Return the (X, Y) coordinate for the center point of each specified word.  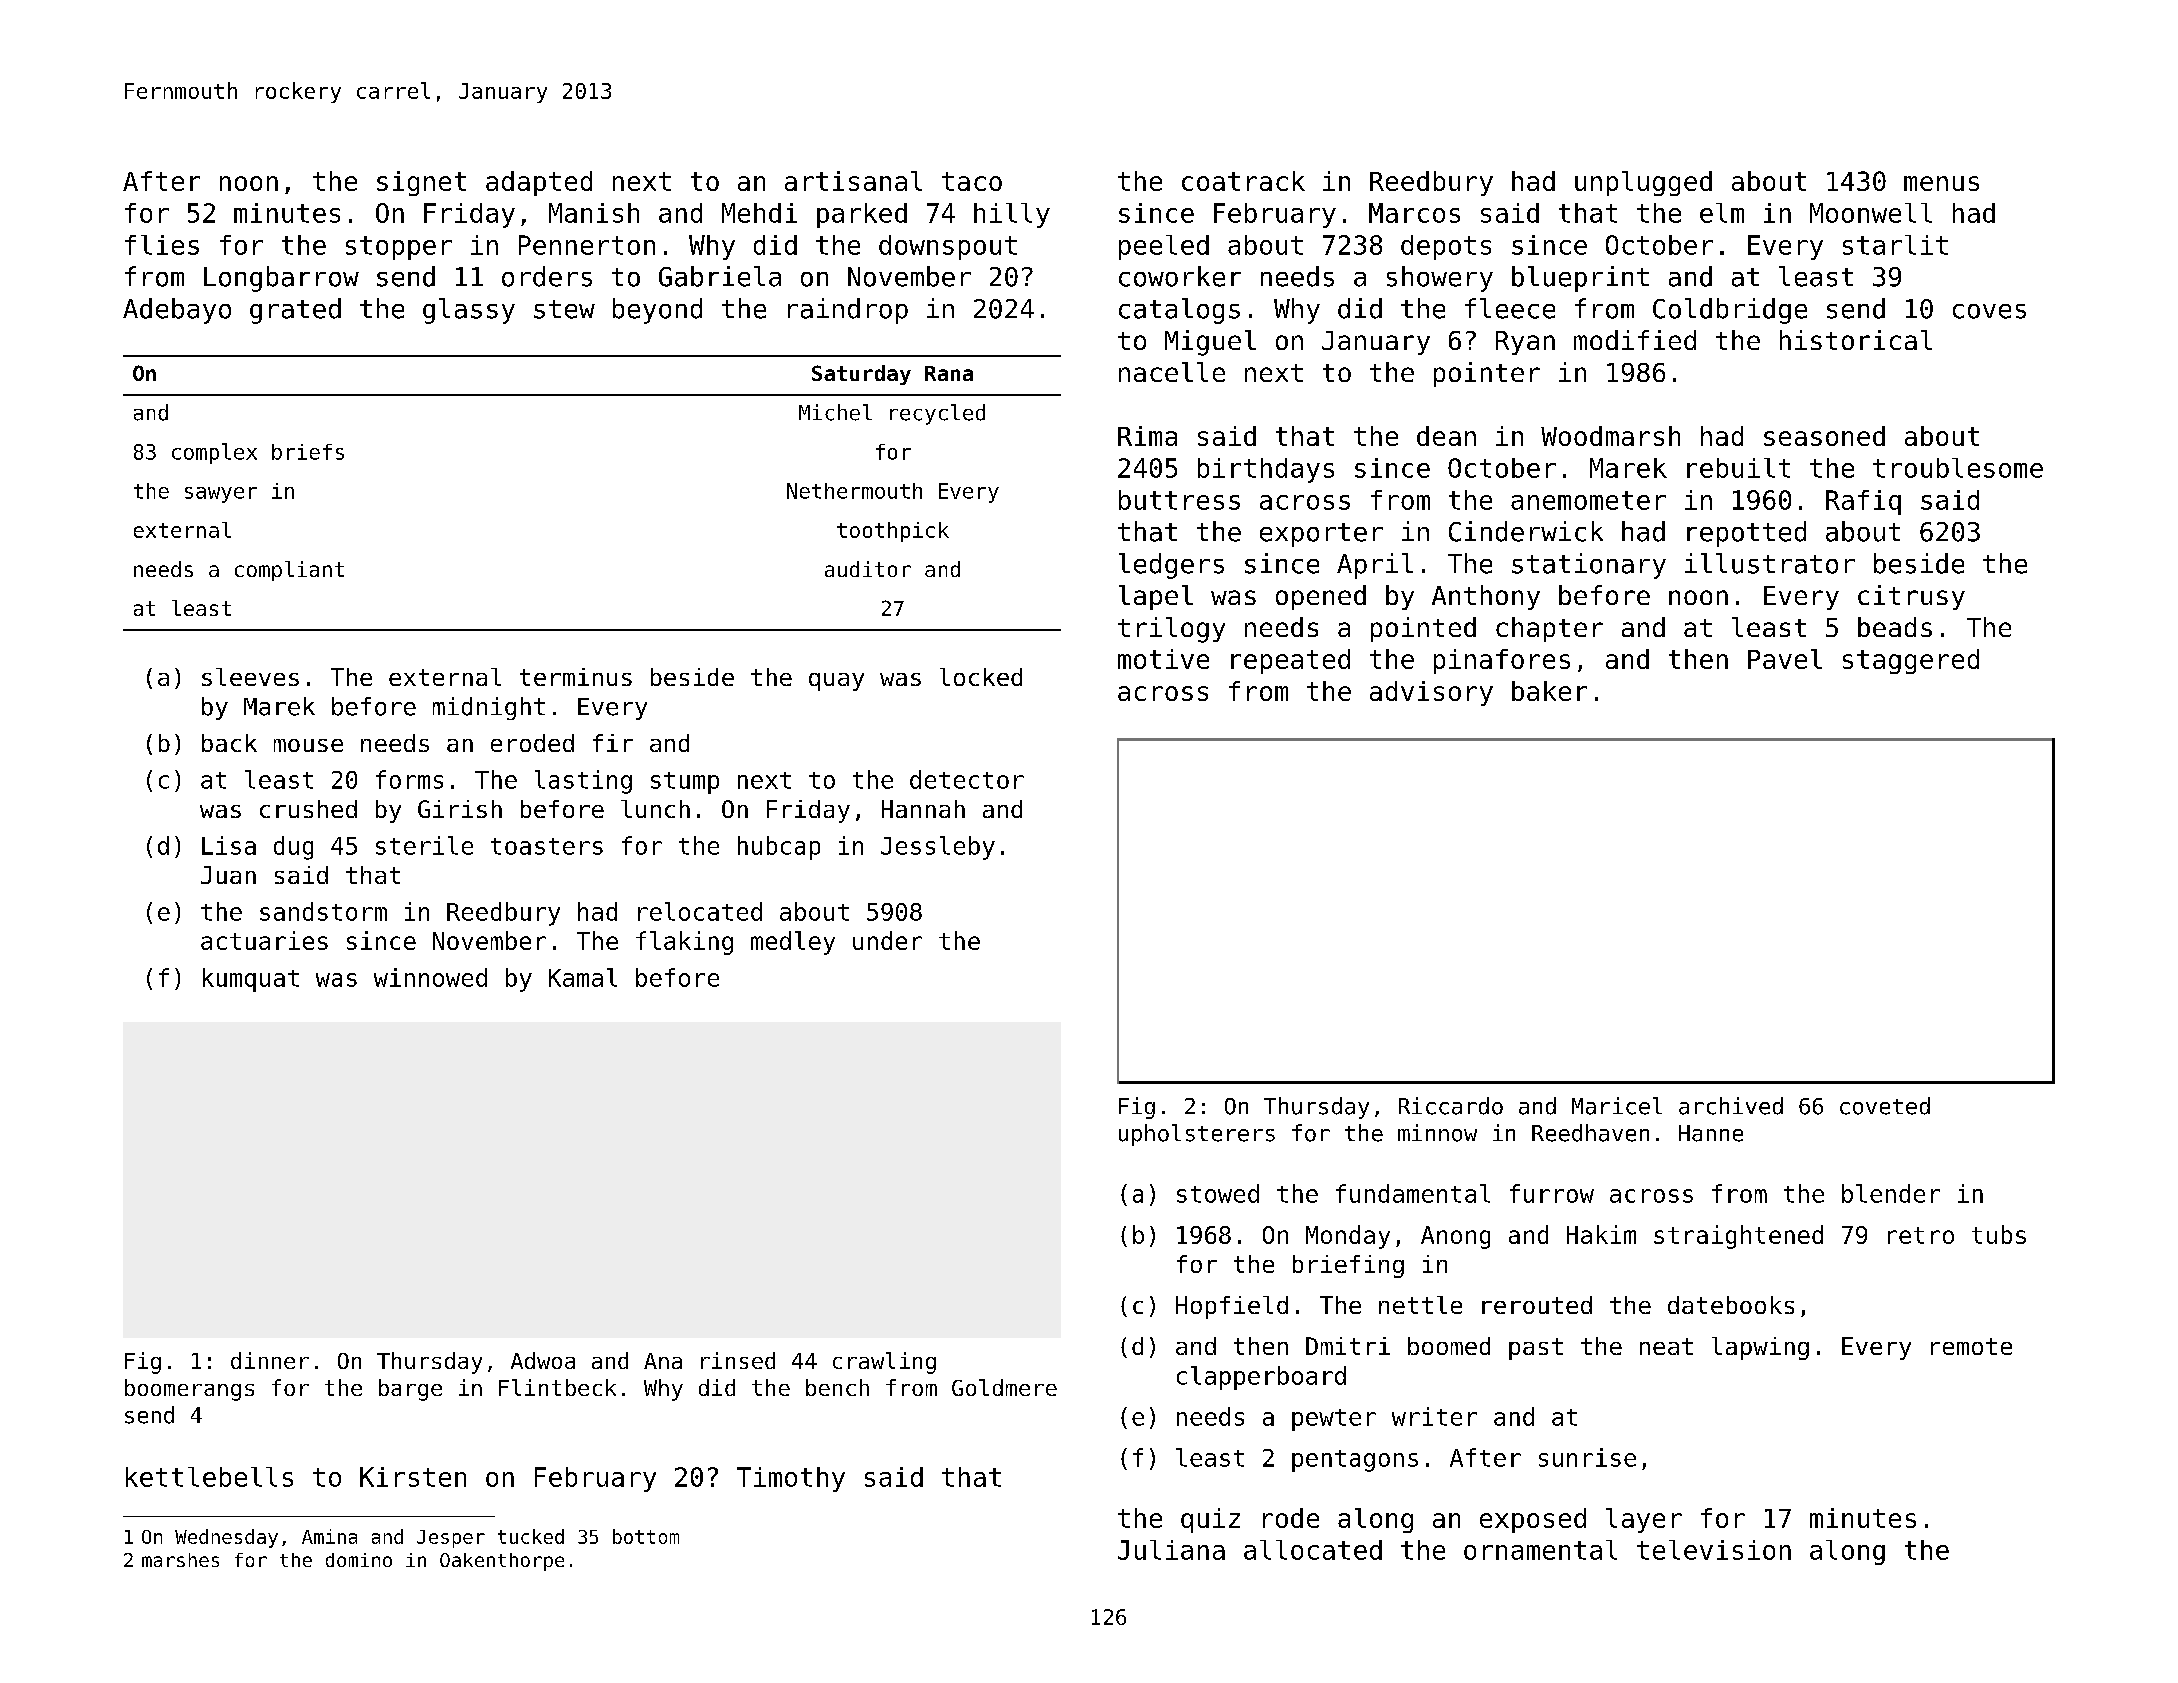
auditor (868, 569)
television (1714, 1550)
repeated (1290, 661)
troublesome (1958, 468)
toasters (547, 846)
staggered (1911, 661)
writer (1434, 1416)
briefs (308, 452)
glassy (469, 311)
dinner (270, 1360)
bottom (646, 1536)
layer (1644, 1520)
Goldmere (1004, 1387)
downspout (948, 247)
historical (1856, 340)
